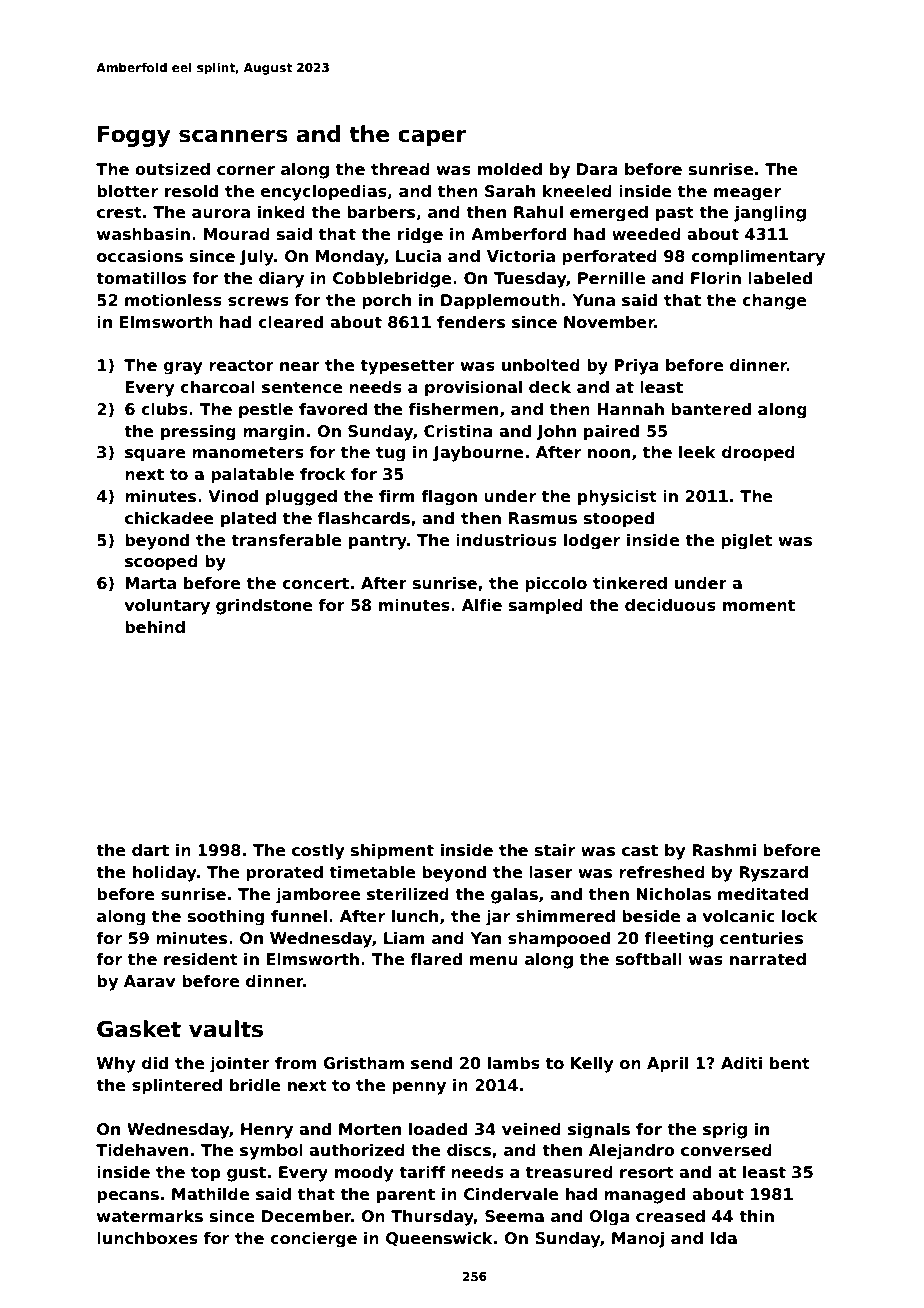 The image size is (924, 1308). Describe the element at coordinates (555, 850) in the screenshot. I see `stair` at that location.
